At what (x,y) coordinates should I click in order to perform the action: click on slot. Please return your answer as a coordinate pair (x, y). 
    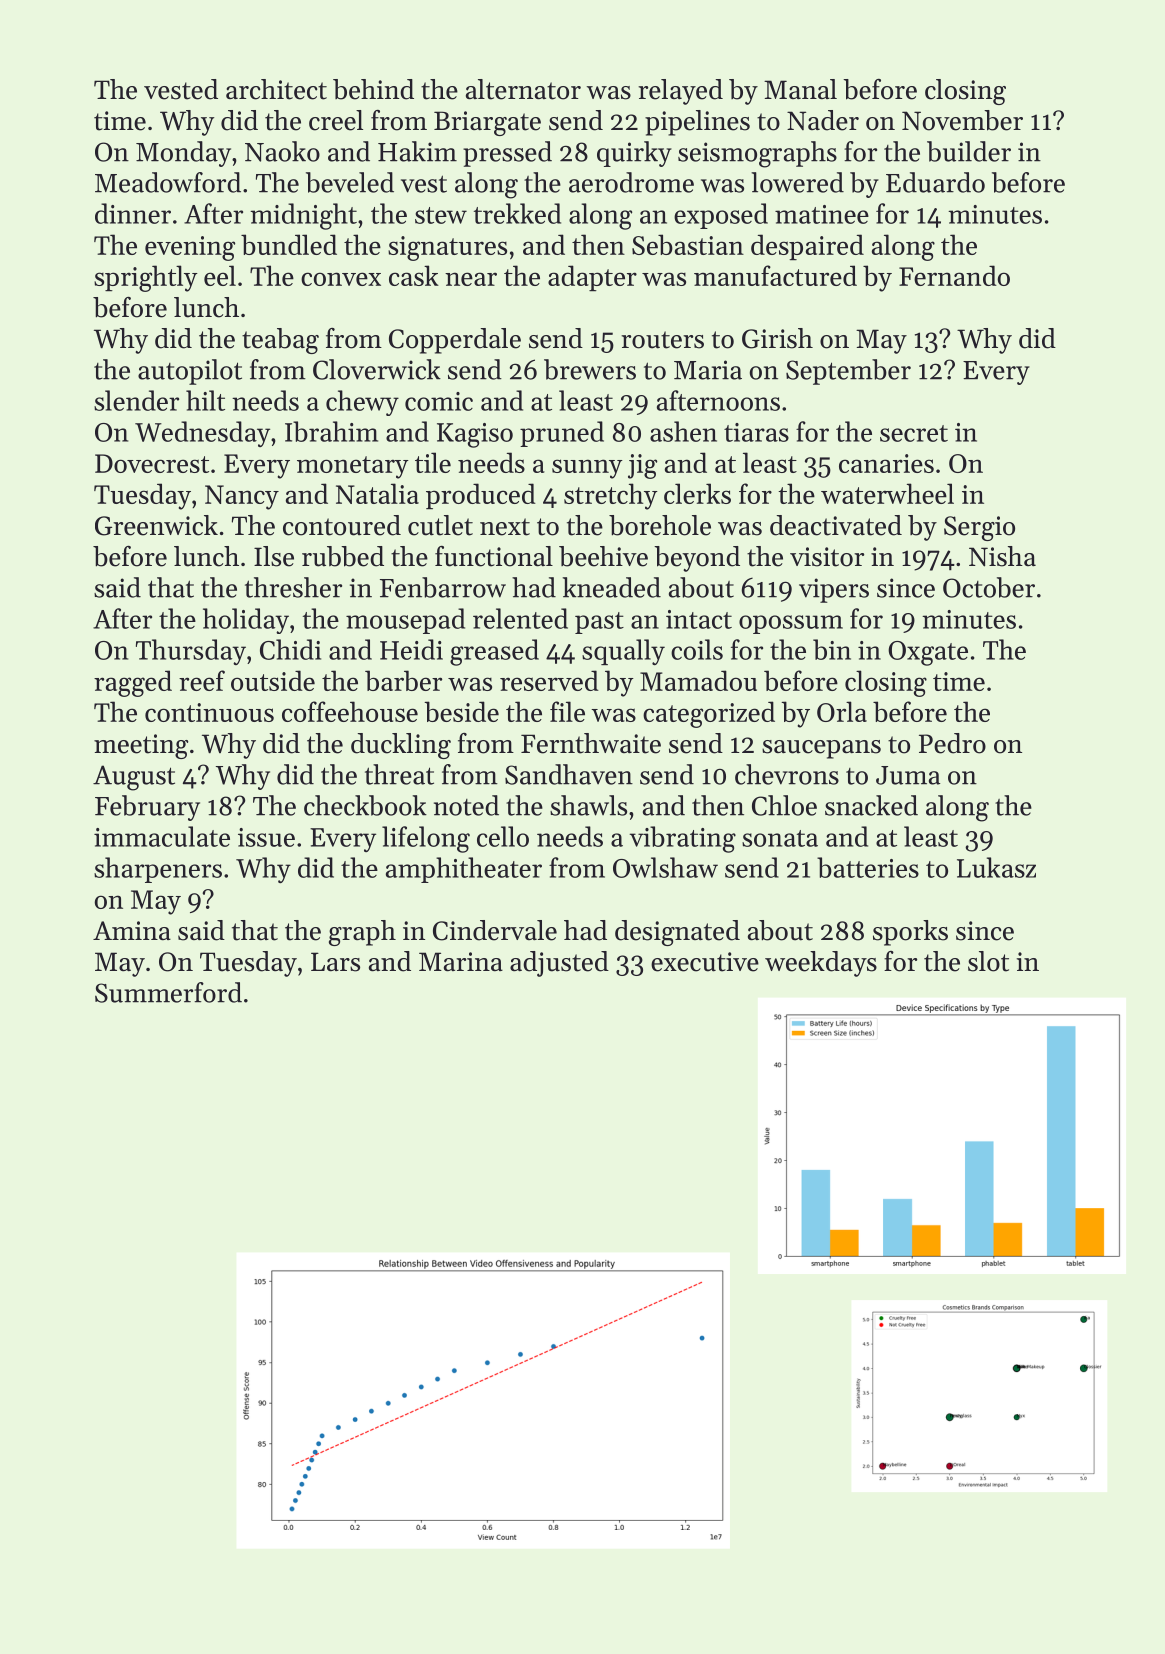
    Looking at the image, I should click on (988, 961).
